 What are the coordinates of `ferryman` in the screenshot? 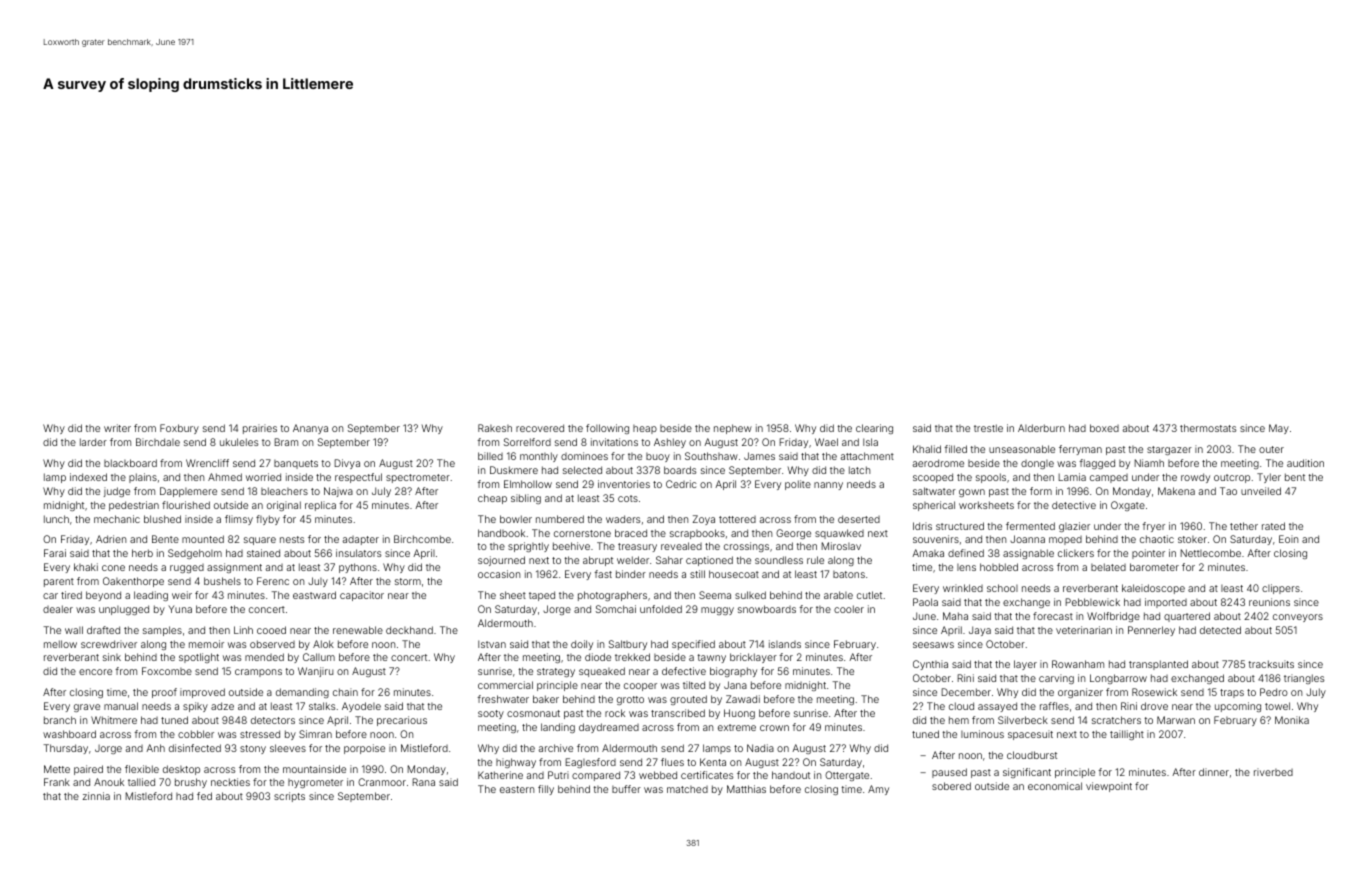 It's located at (1080, 450).
